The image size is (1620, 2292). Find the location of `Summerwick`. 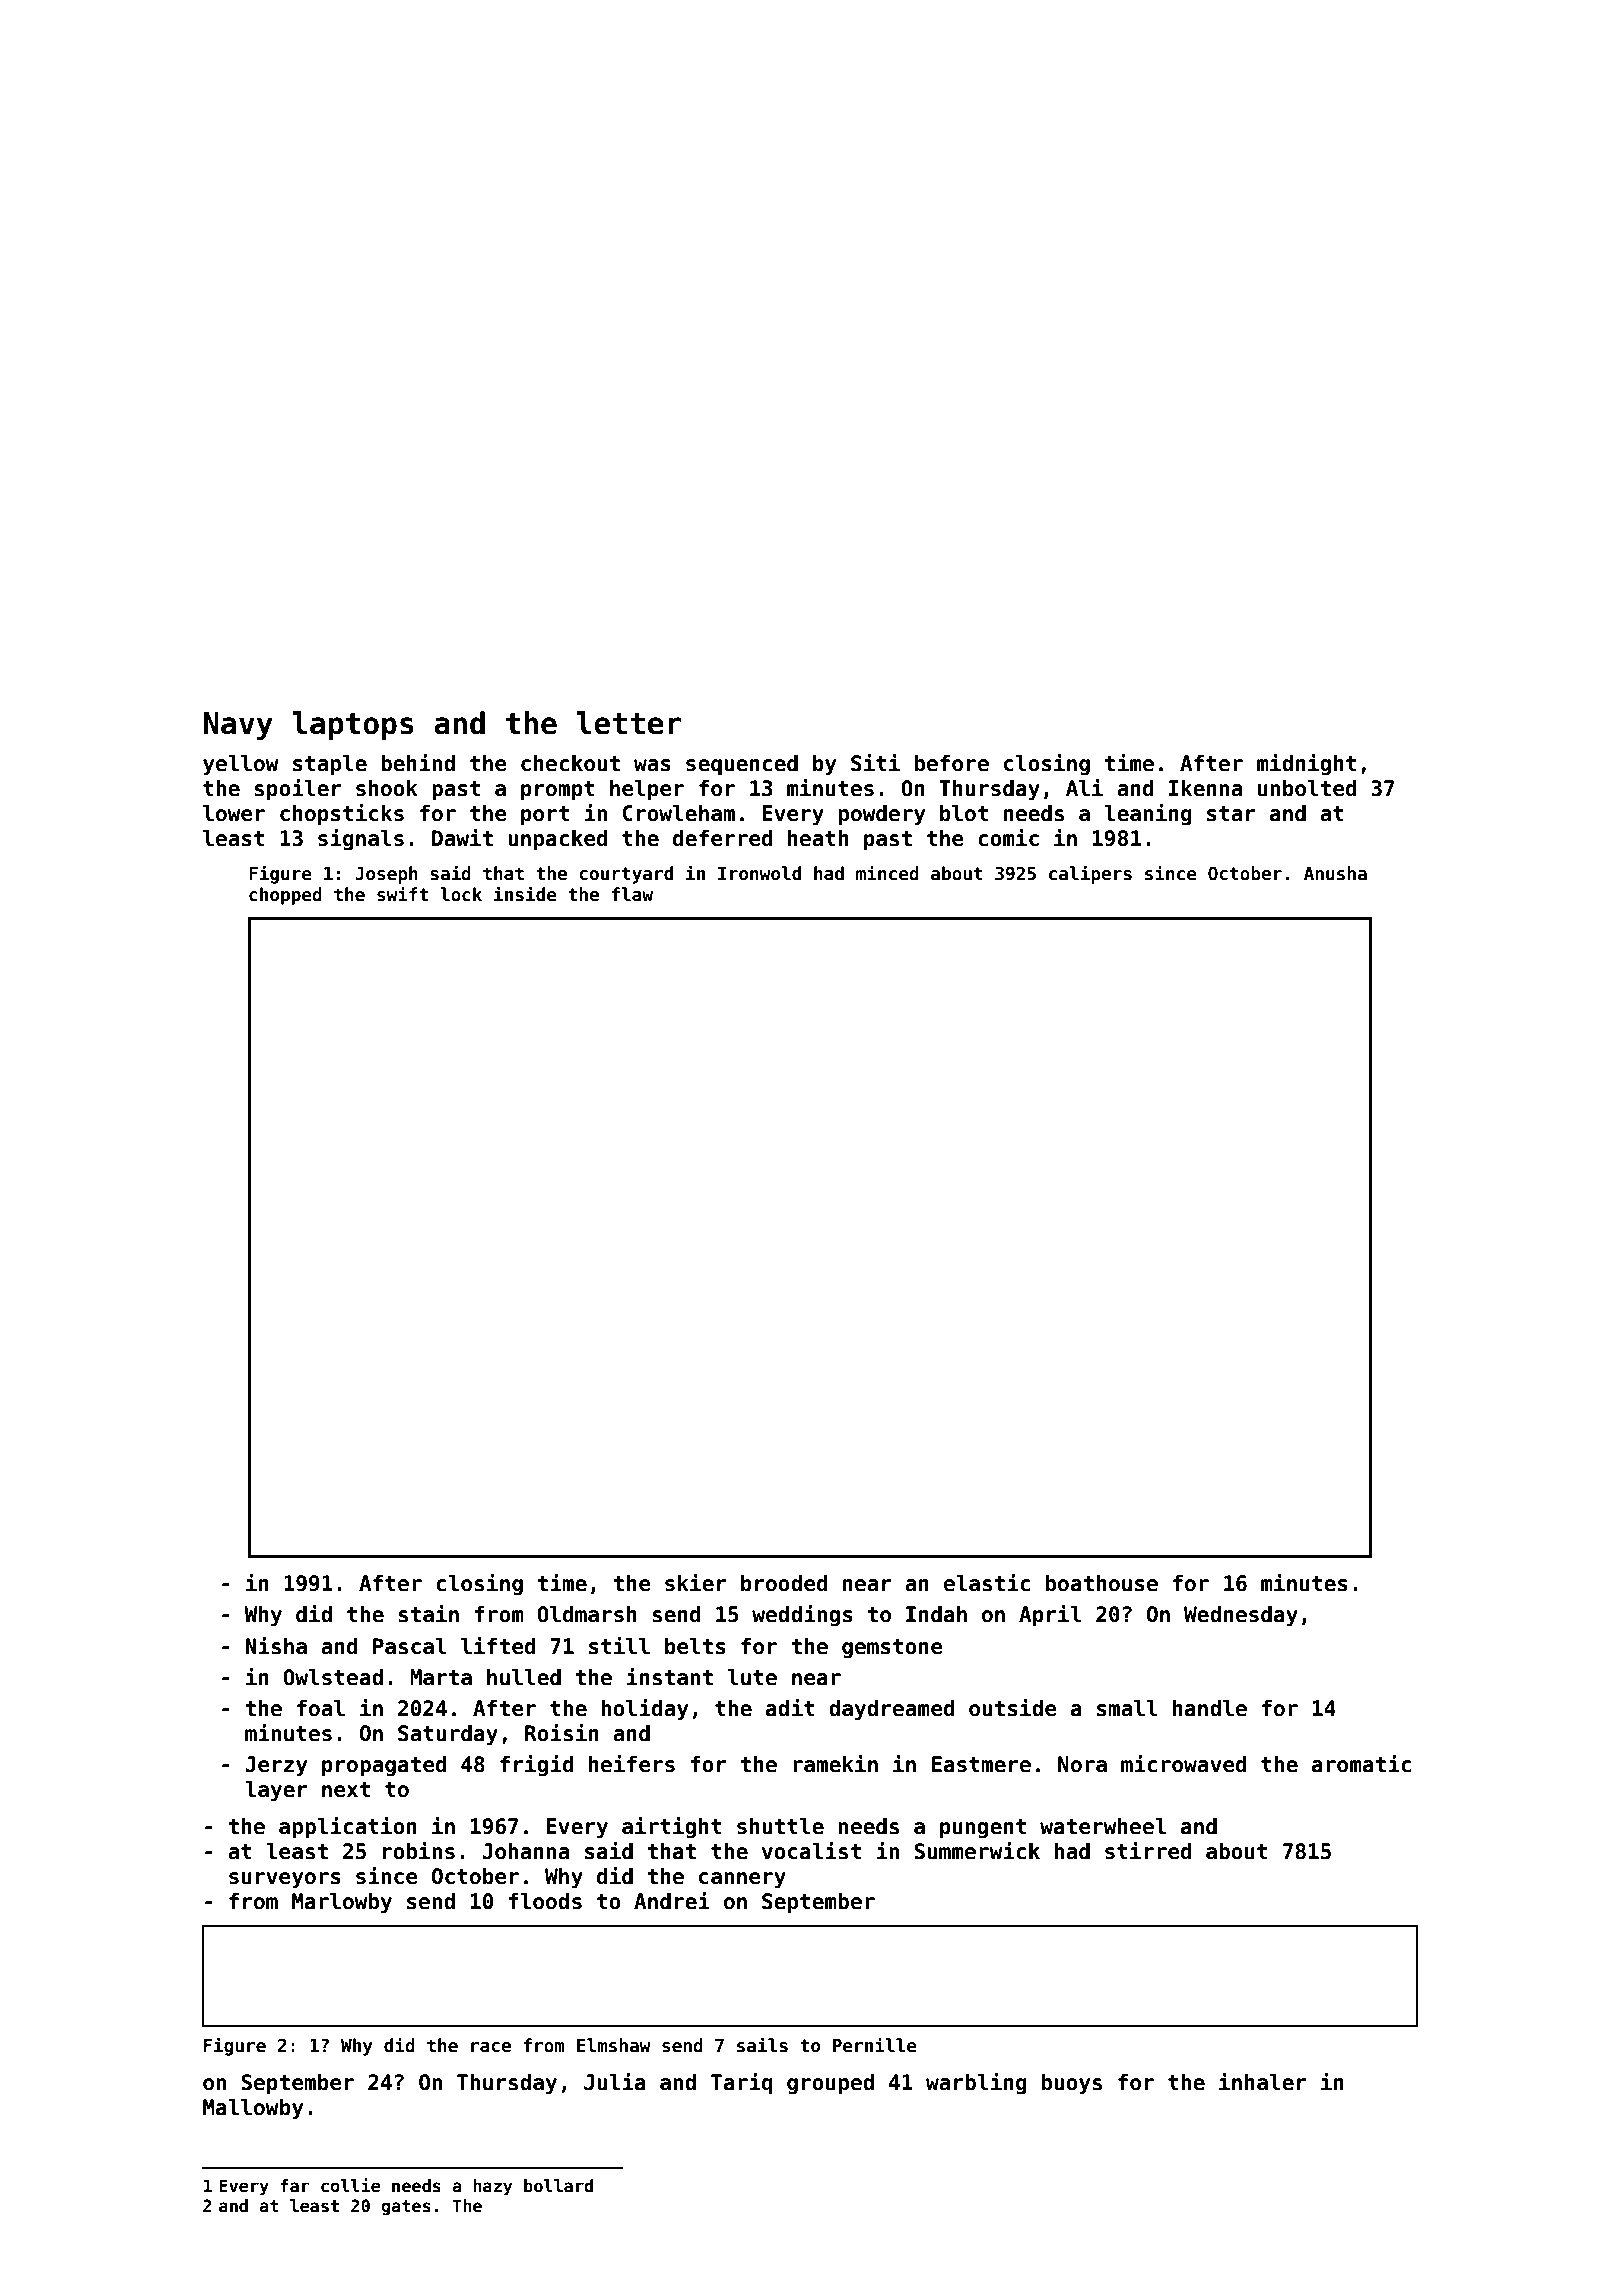

Summerwick is located at coordinates (977, 1851).
